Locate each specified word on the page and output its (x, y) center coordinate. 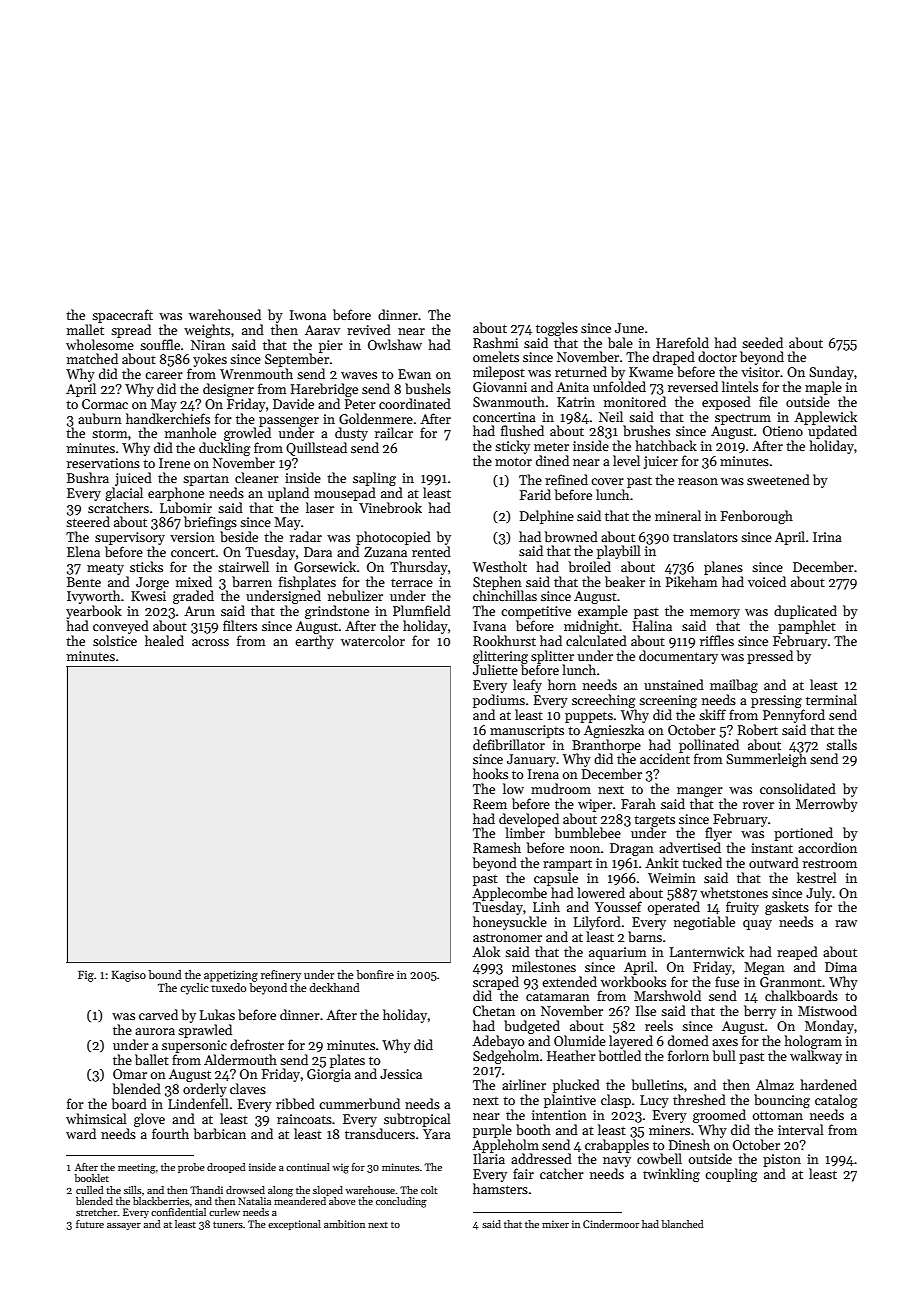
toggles (557, 329)
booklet (92, 1178)
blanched (683, 1224)
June (629, 328)
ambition (344, 1224)
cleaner (257, 477)
